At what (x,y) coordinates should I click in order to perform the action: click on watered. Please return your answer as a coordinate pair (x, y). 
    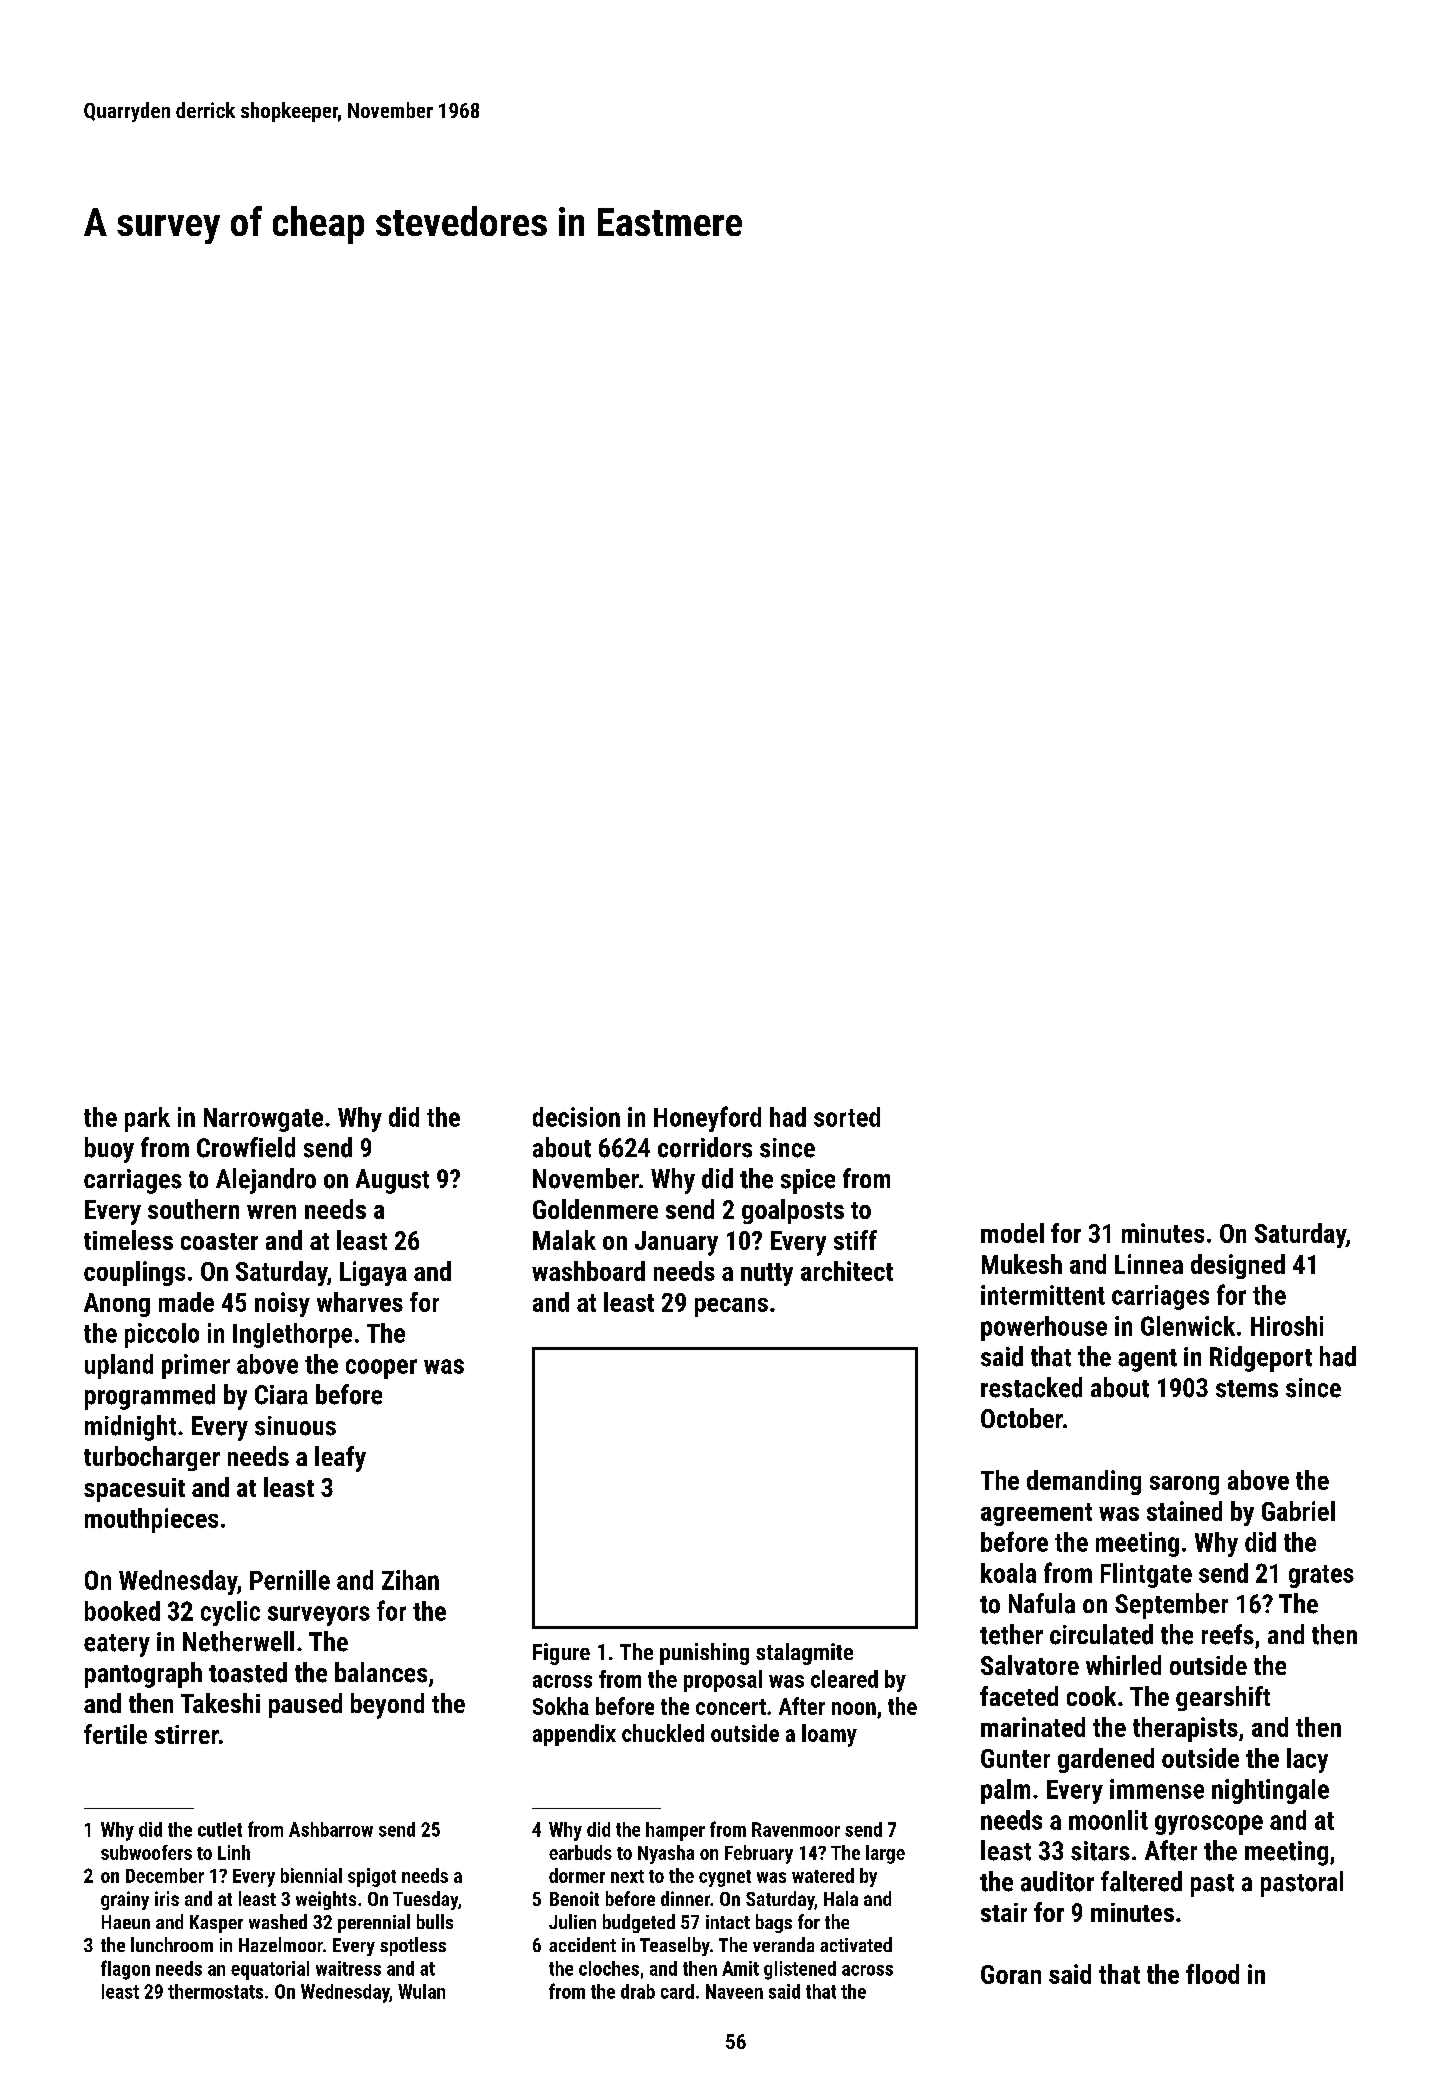
    Looking at the image, I should click on (823, 1875).
